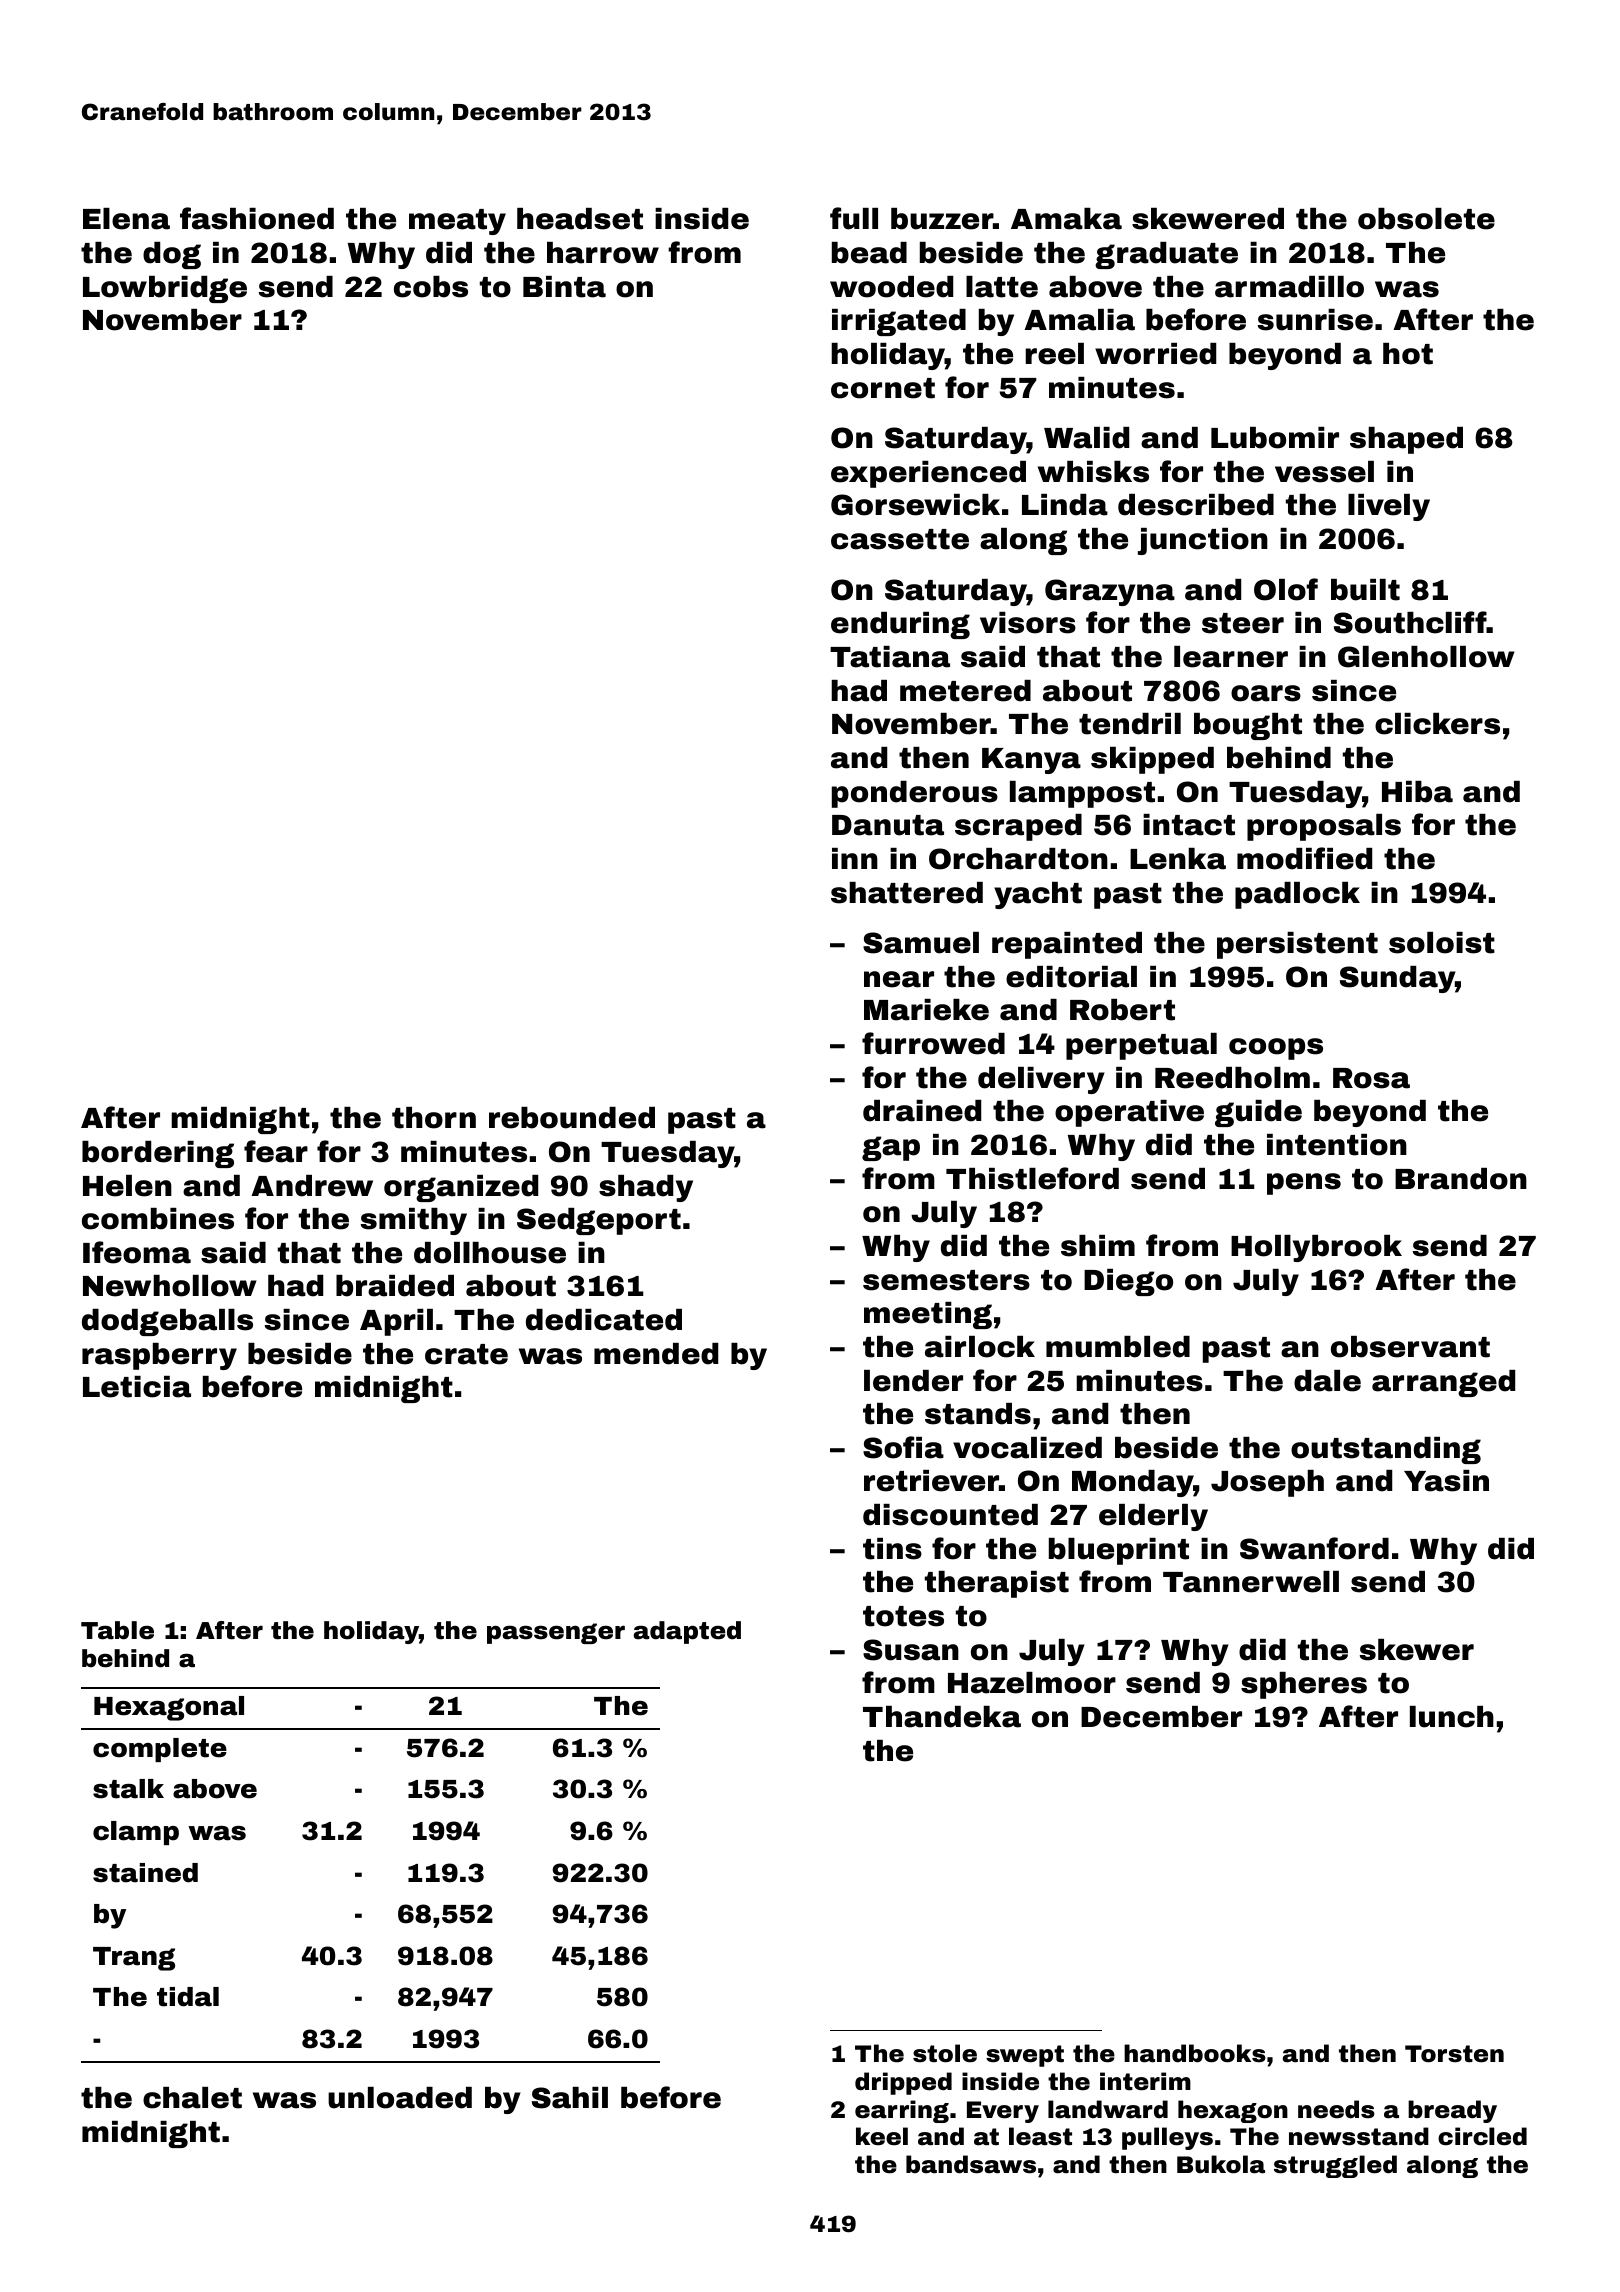 The image size is (1620, 2292). Describe the element at coordinates (158, 1154) in the screenshot. I see `bordering` at that location.
